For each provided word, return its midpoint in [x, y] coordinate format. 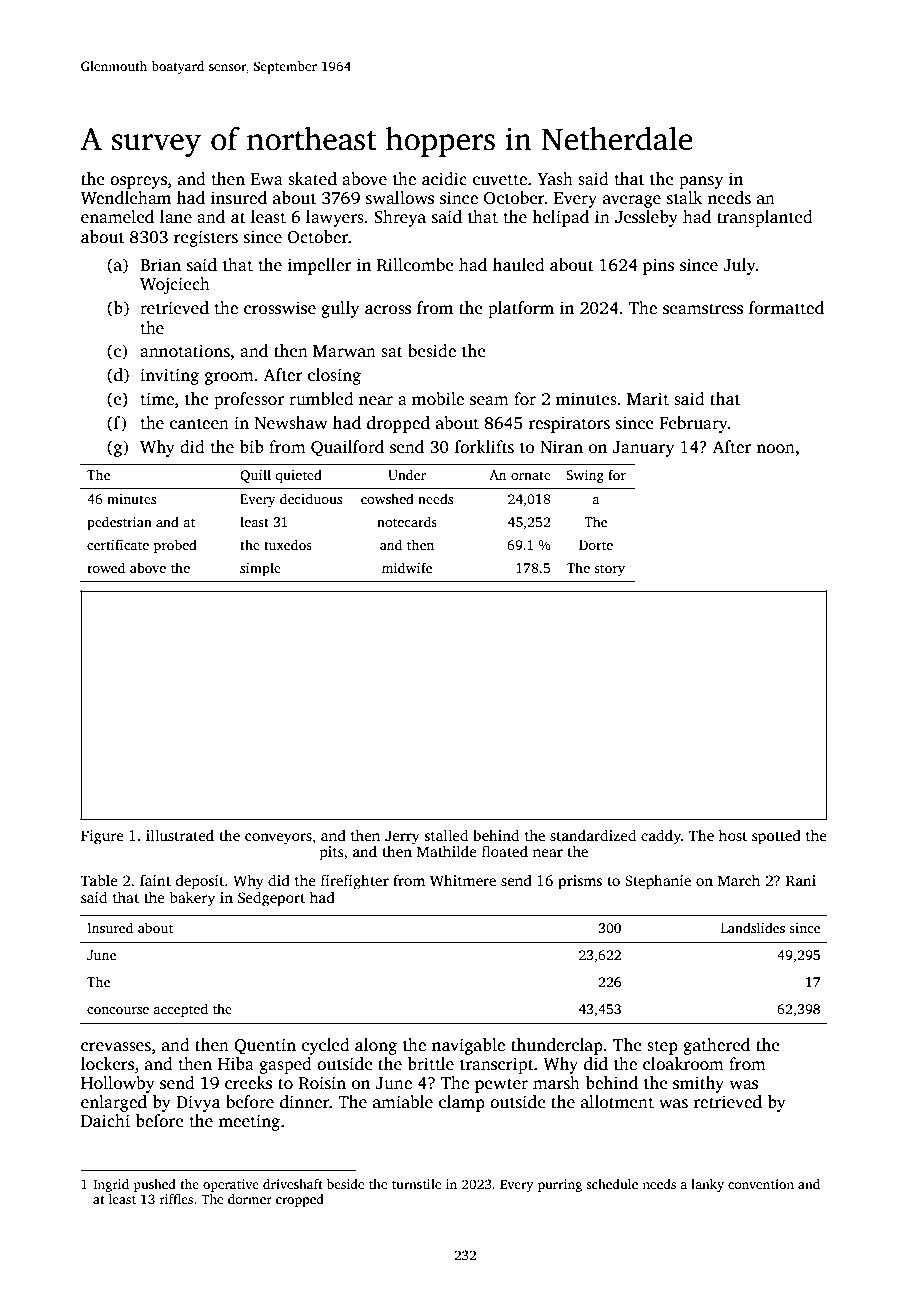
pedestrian [119, 523]
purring [560, 1185]
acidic [444, 179]
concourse [118, 1010]
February [693, 424]
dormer [250, 1199]
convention [761, 1184]
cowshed [387, 498]
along [376, 1046]
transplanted [765, 218]
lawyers [335, 218]
